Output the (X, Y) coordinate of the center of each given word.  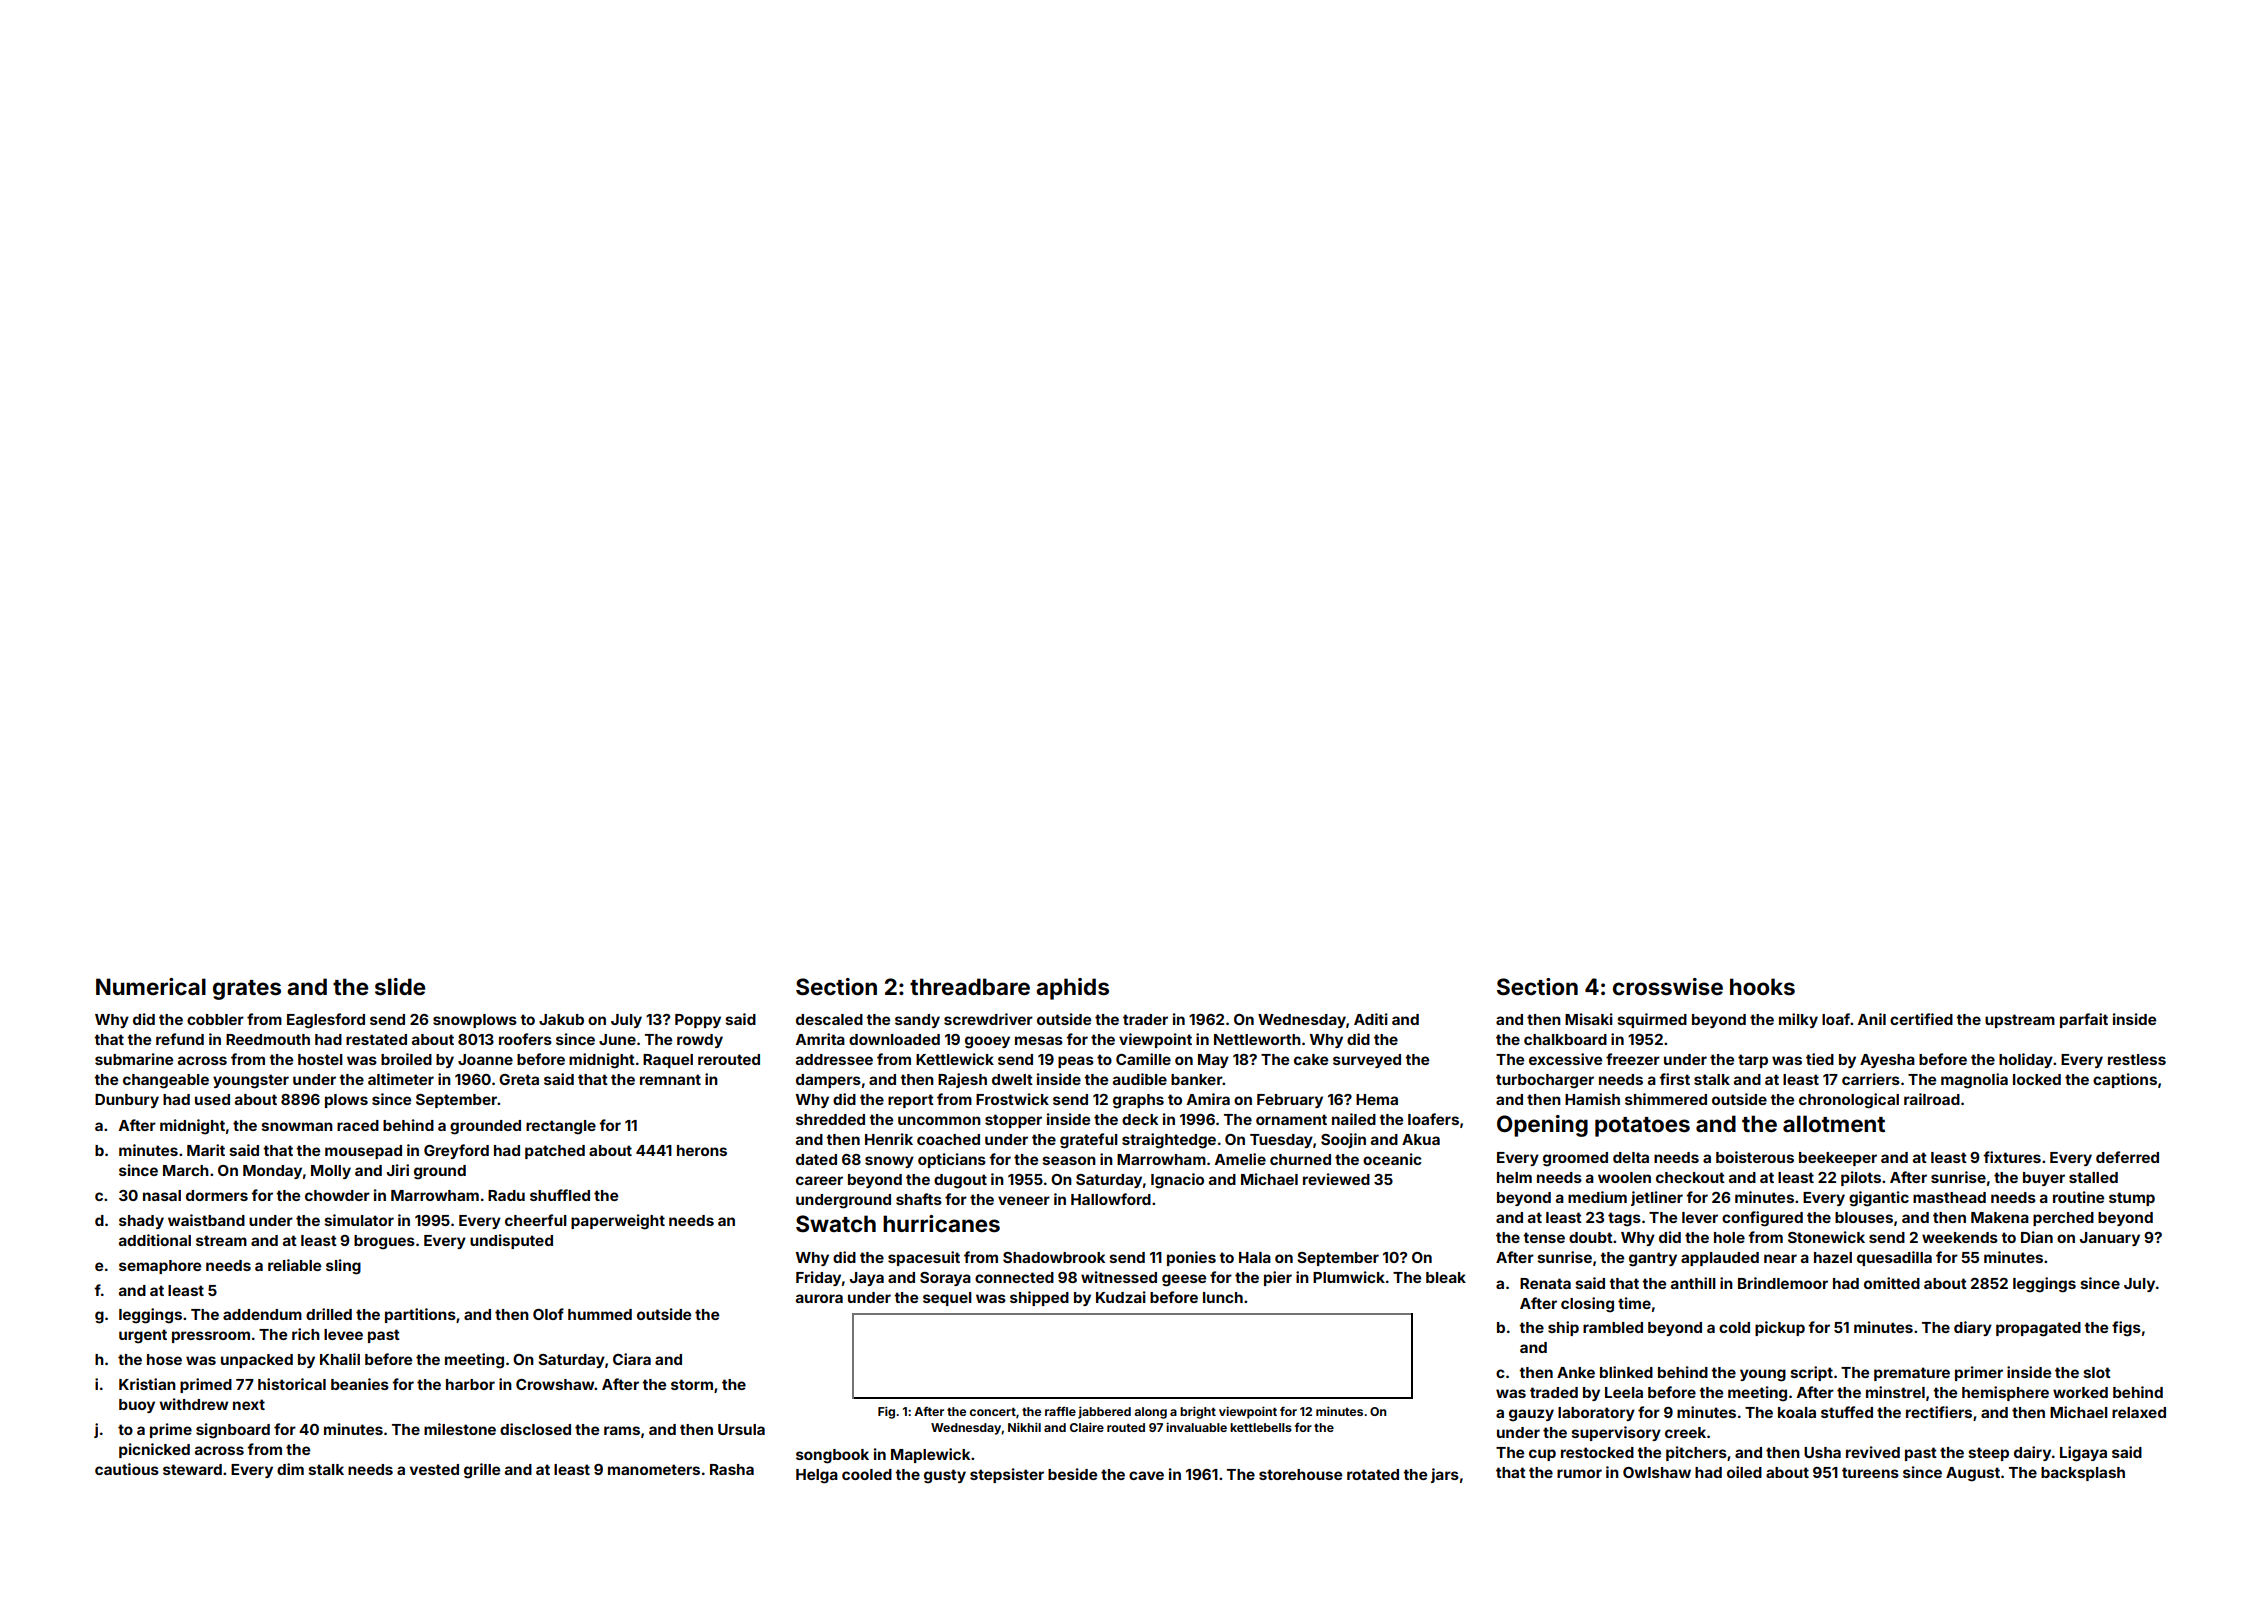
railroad (1932, 1099)
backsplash (2083, 1474)
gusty (945, 1476)
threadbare (970, 986)
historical (292, 1384)
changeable (166, 1081)
